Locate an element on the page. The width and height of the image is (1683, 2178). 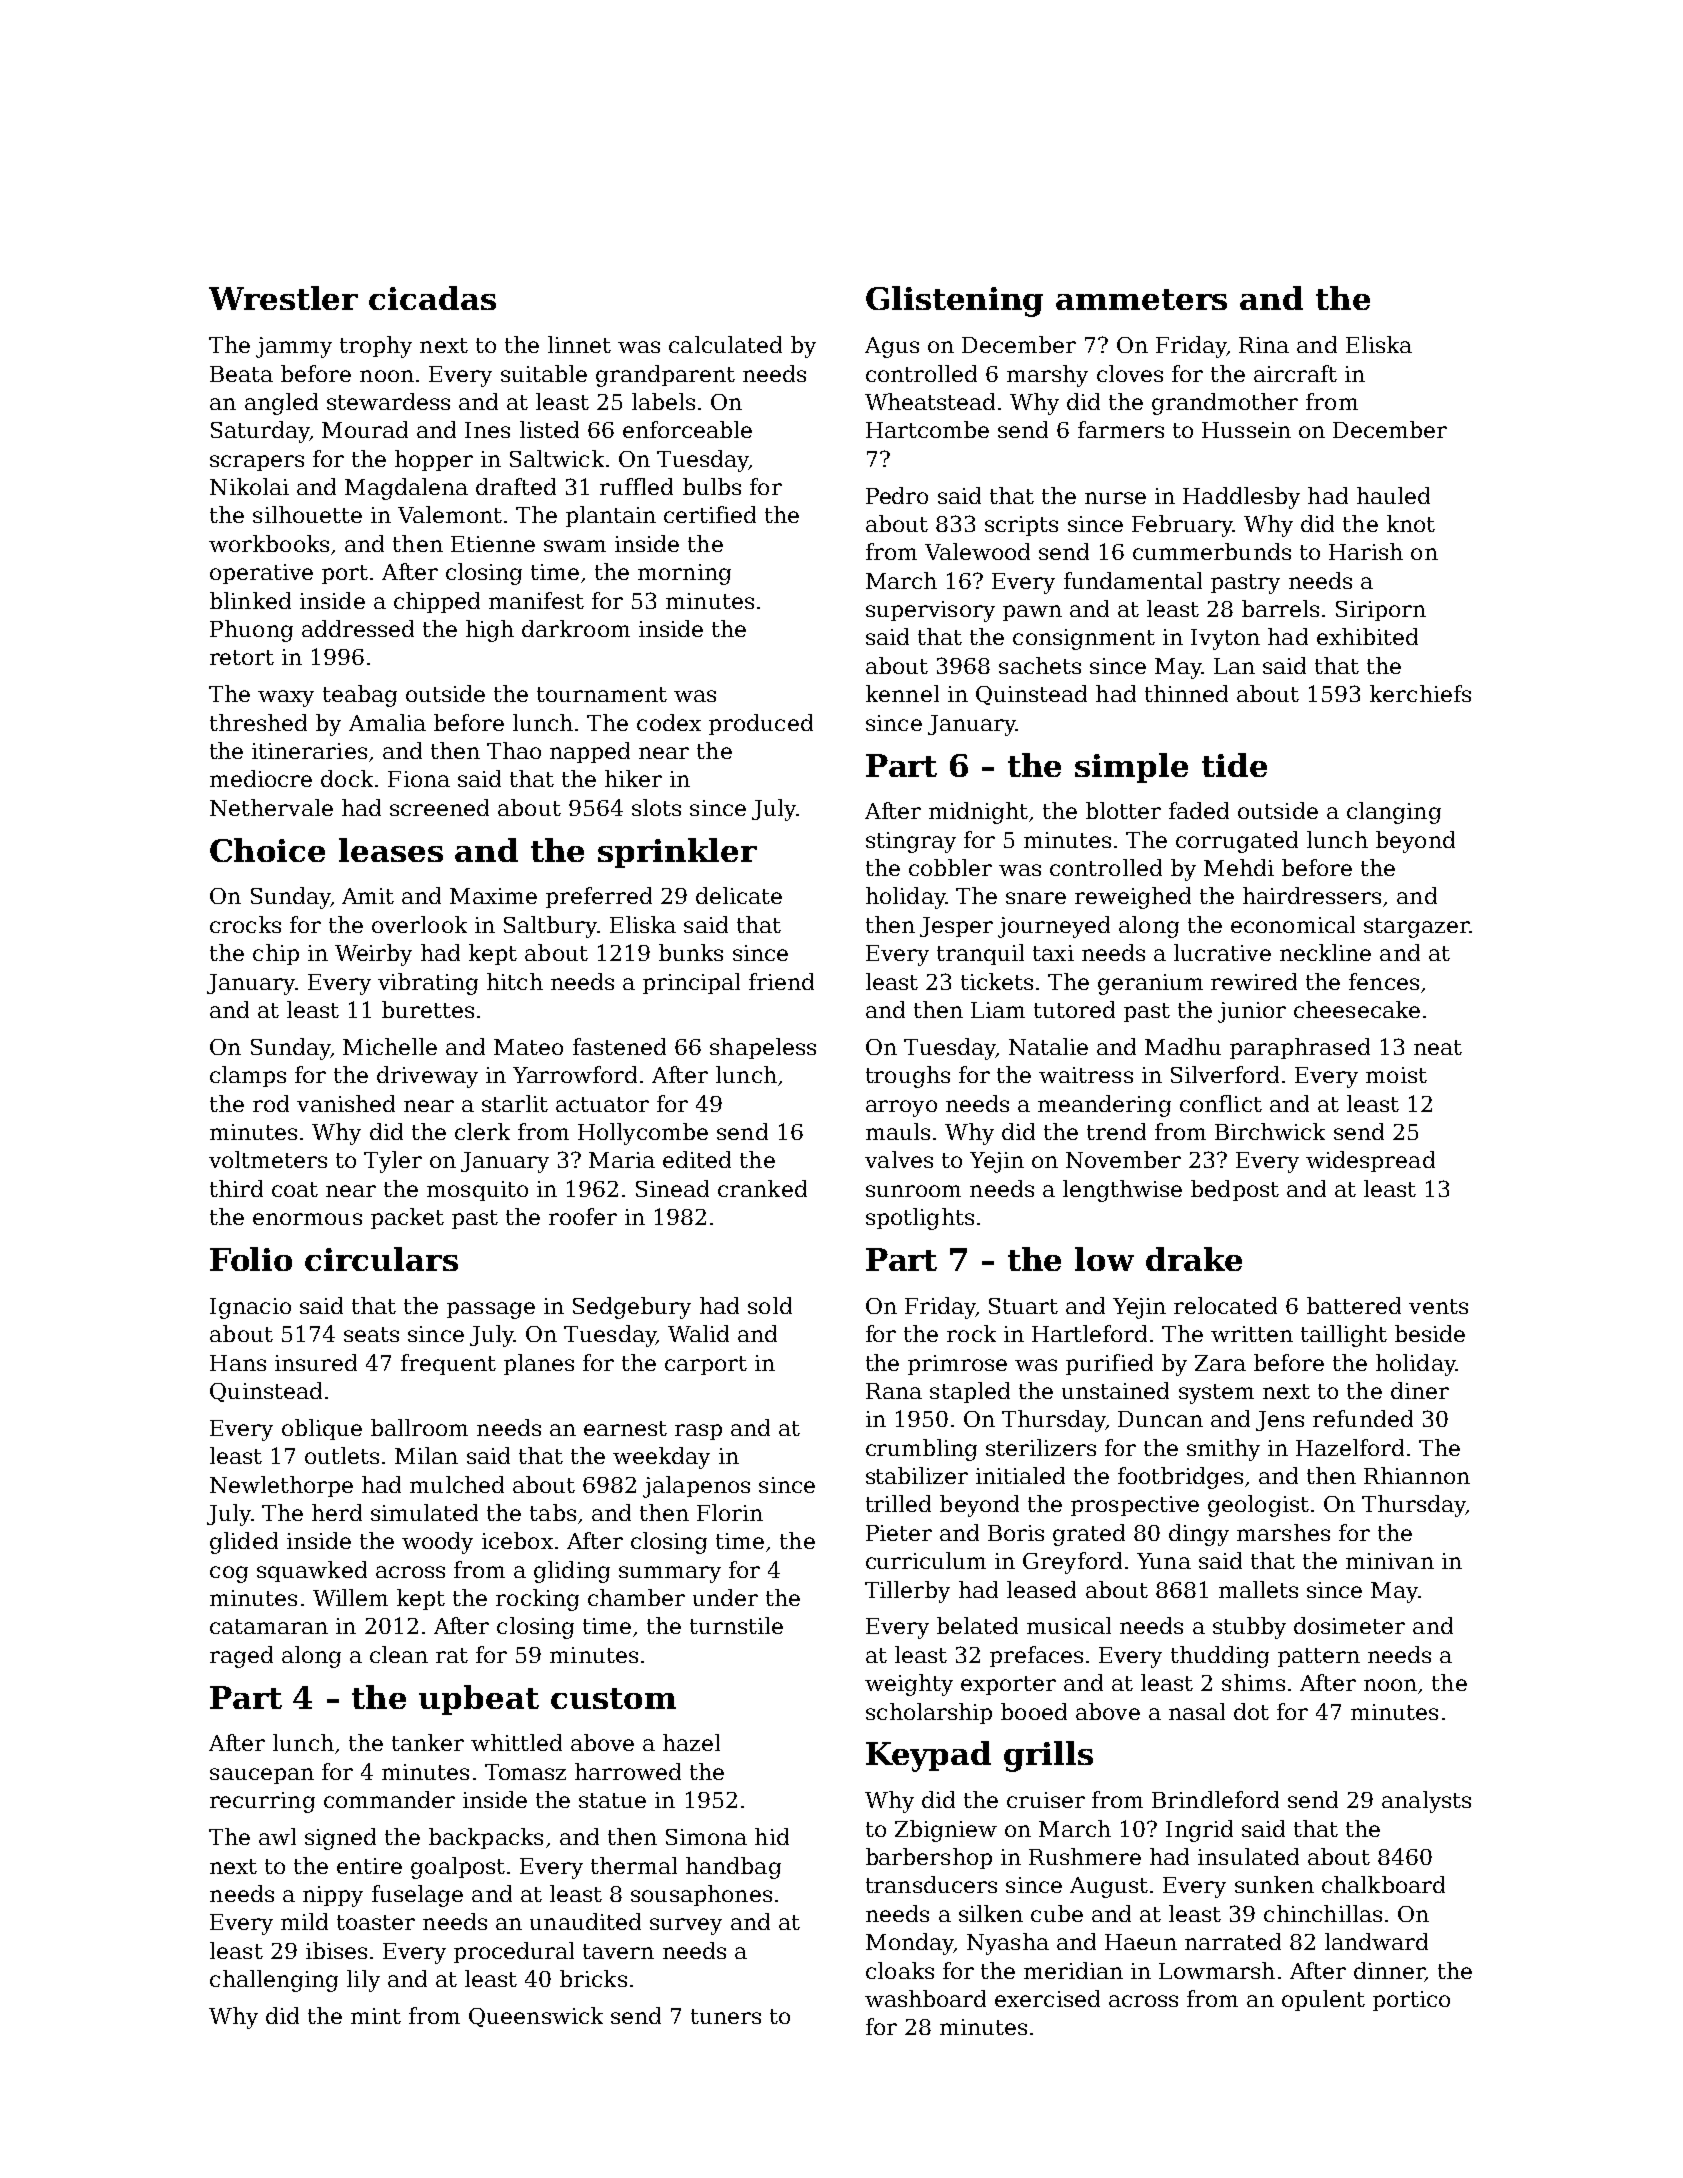
cranked is located at coordinates (762, 1188).
